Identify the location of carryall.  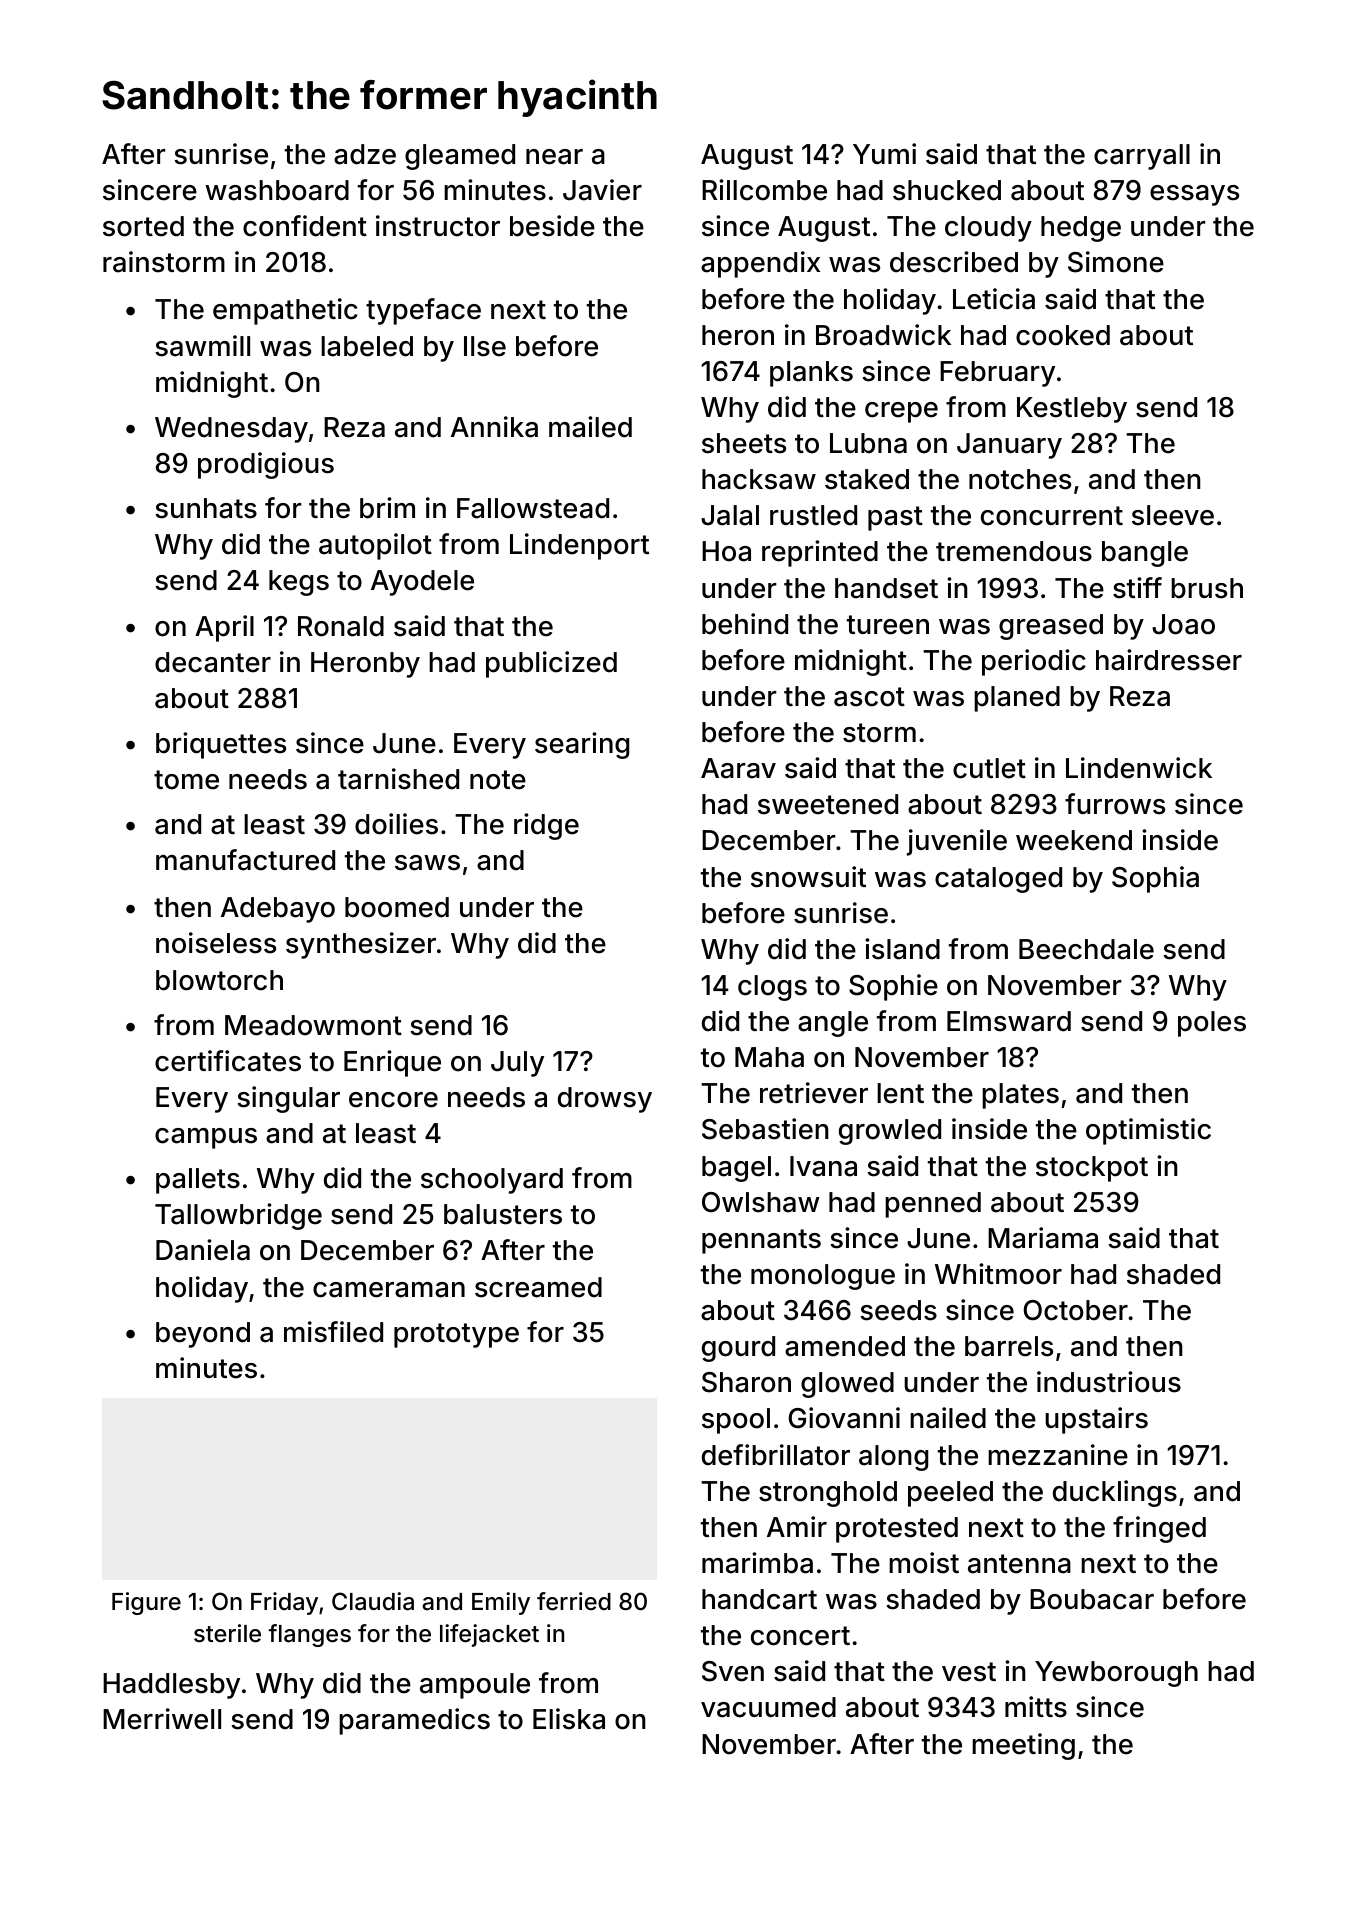
(1142, 157).
